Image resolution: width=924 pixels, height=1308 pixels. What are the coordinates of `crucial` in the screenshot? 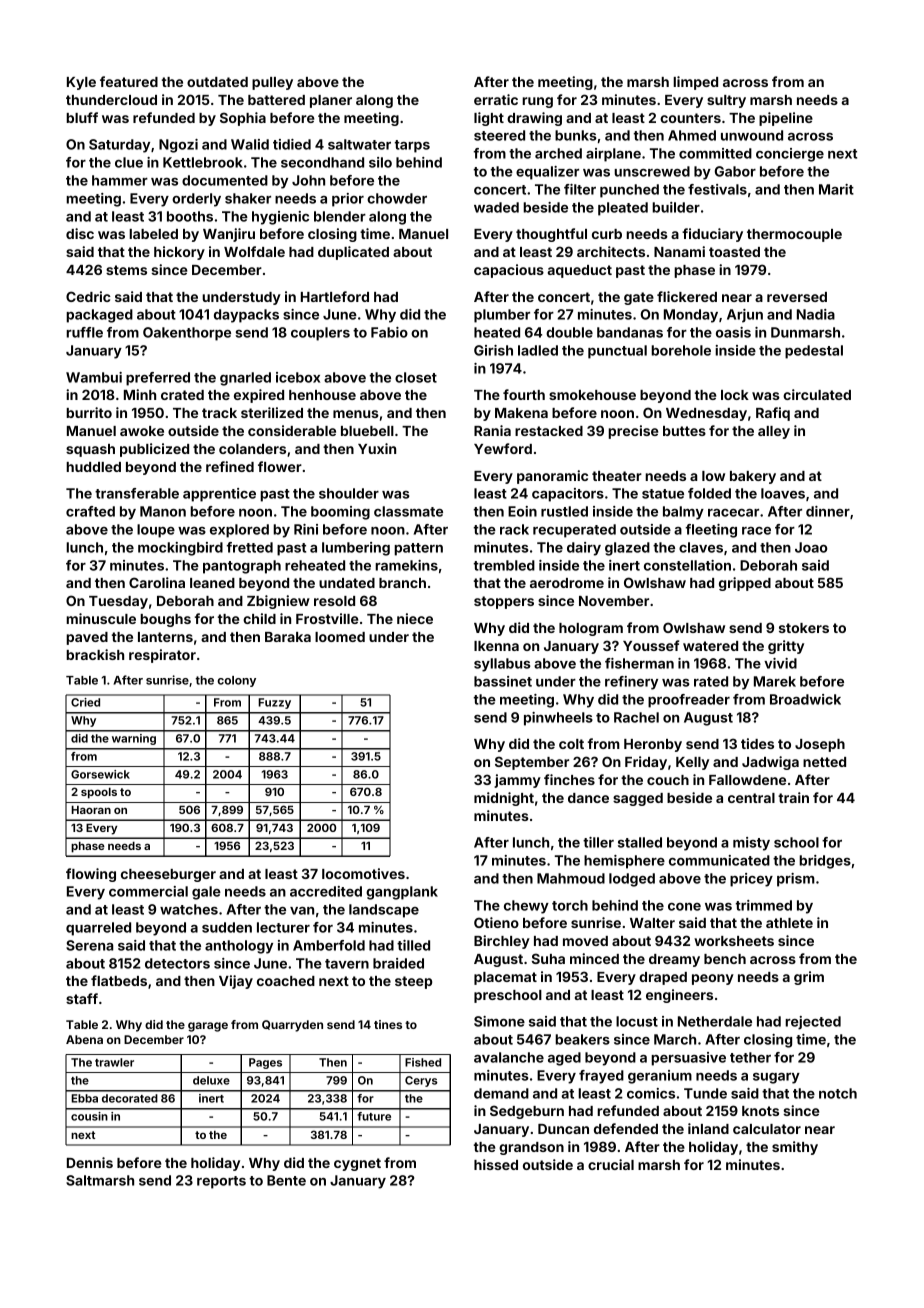 It's located at (611, 1164).
